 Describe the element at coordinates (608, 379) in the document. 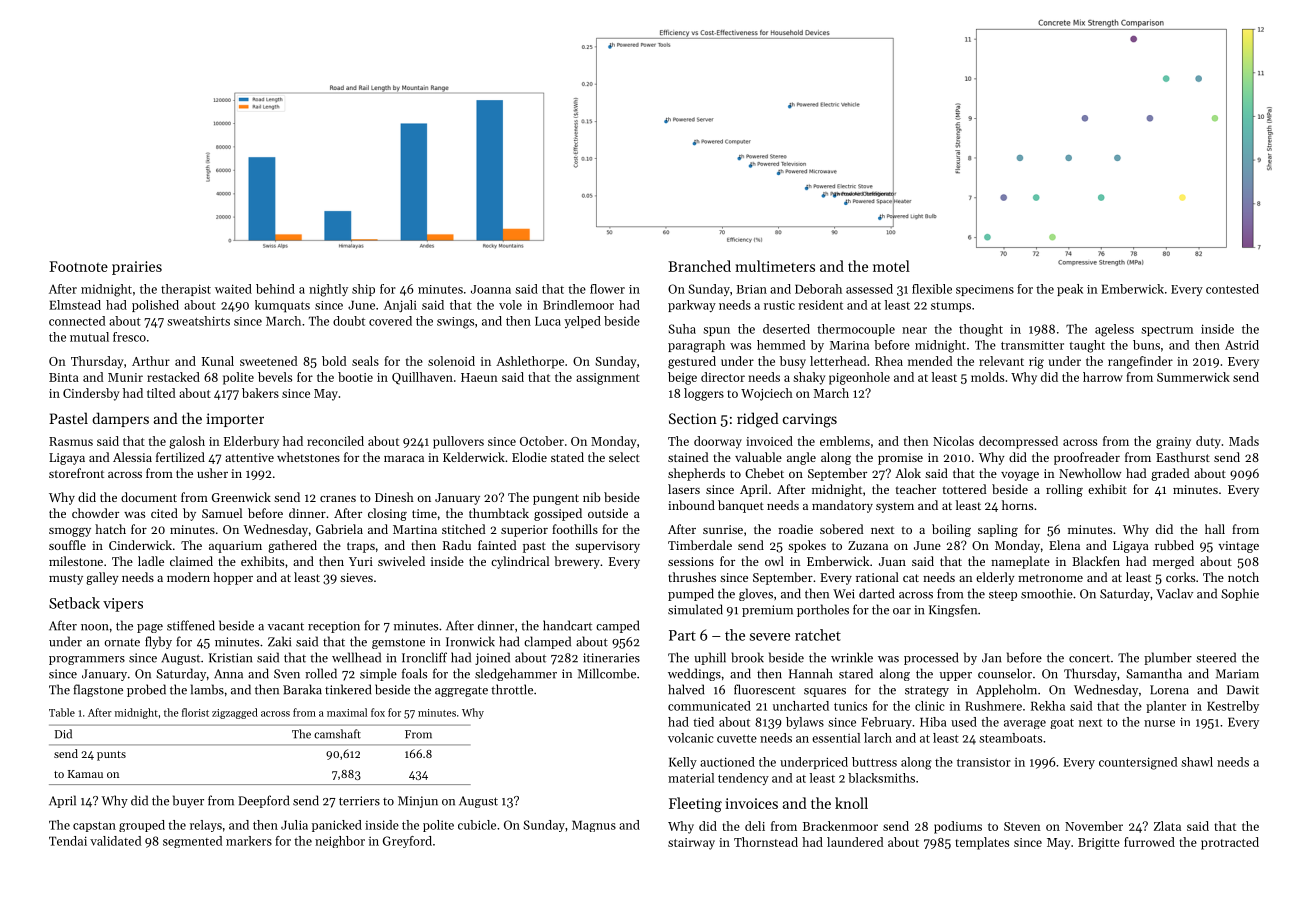

I see `assignment` at that location.
